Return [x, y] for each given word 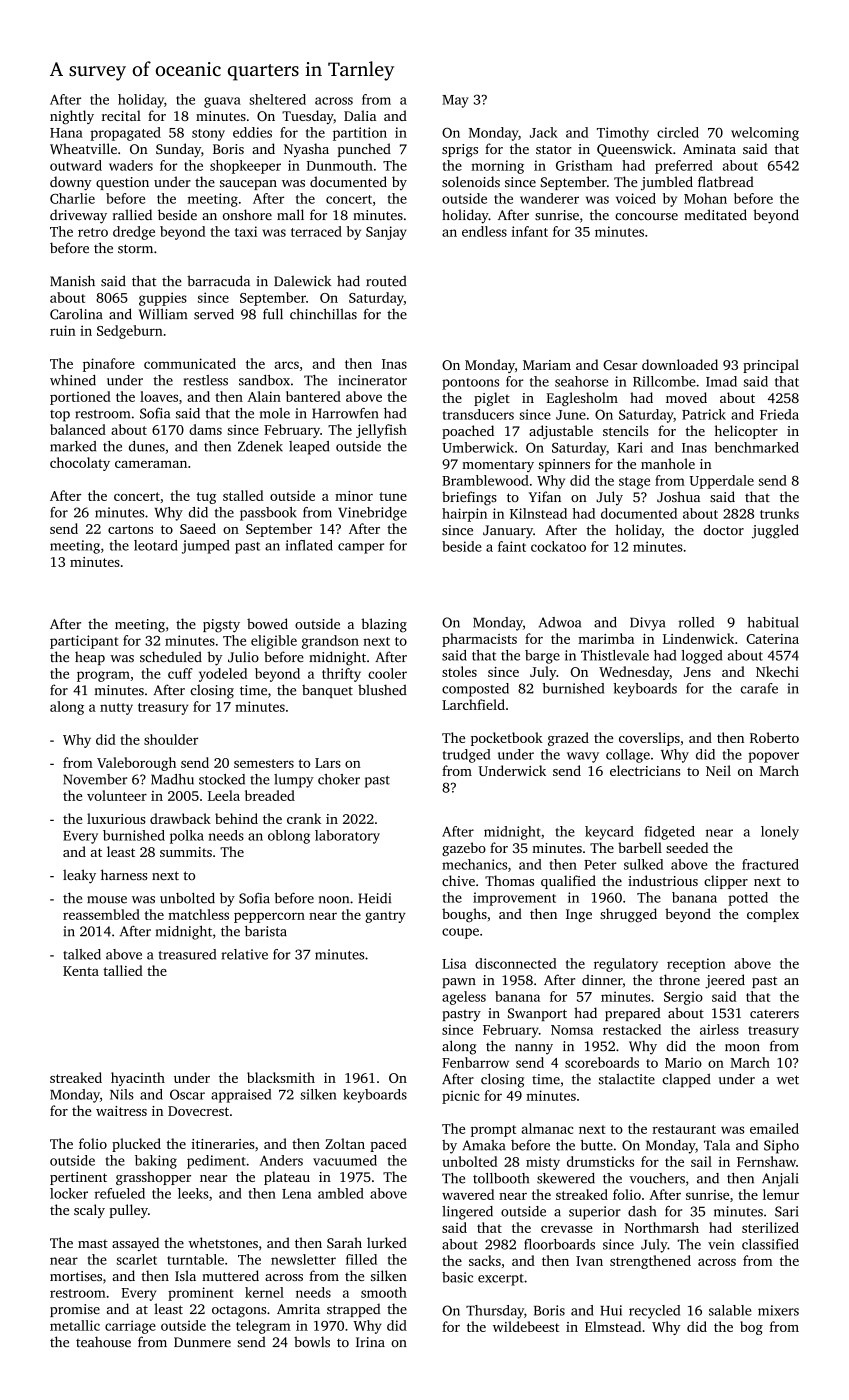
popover [774, 757]
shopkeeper [245, 167]
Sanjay [386, 233]
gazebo [464, 849]
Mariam [547, 365]
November [95, 779]
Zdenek [260, 446]
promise [75, 1310]
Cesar [620, 365]
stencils [625, 430]
